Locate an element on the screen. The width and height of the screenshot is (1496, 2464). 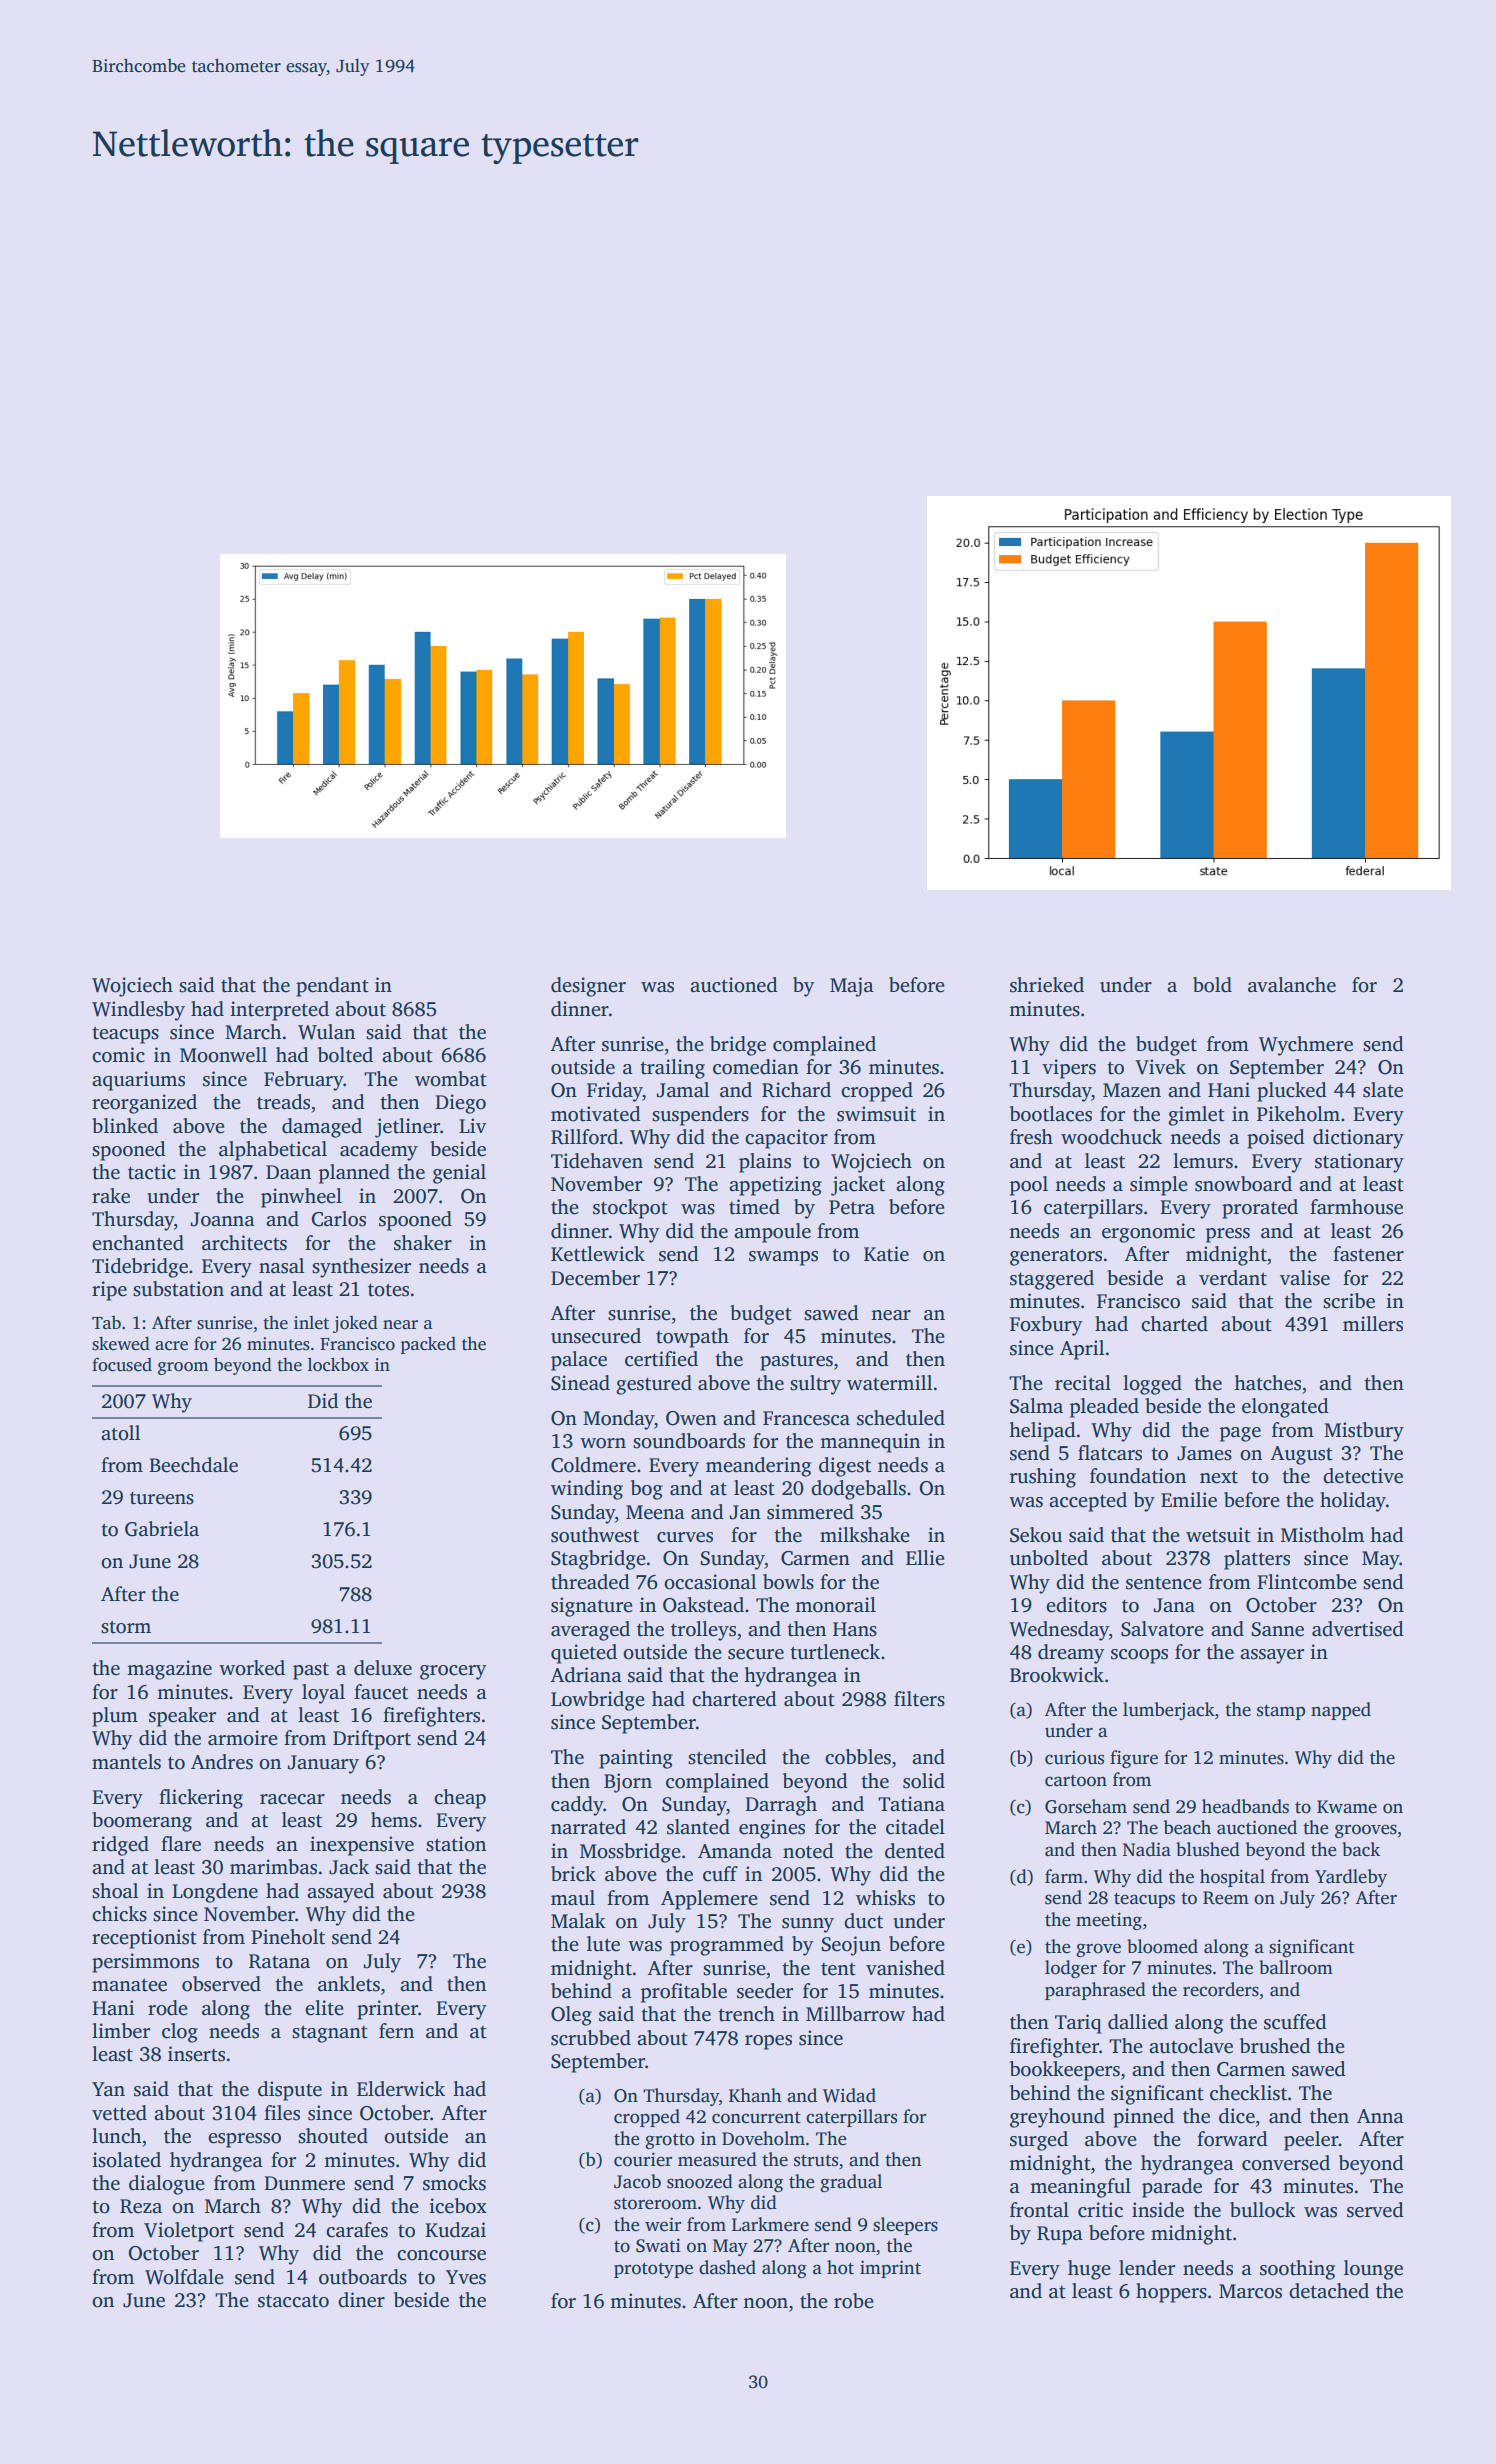
hatches is located at coordinates (1267, 1383).
